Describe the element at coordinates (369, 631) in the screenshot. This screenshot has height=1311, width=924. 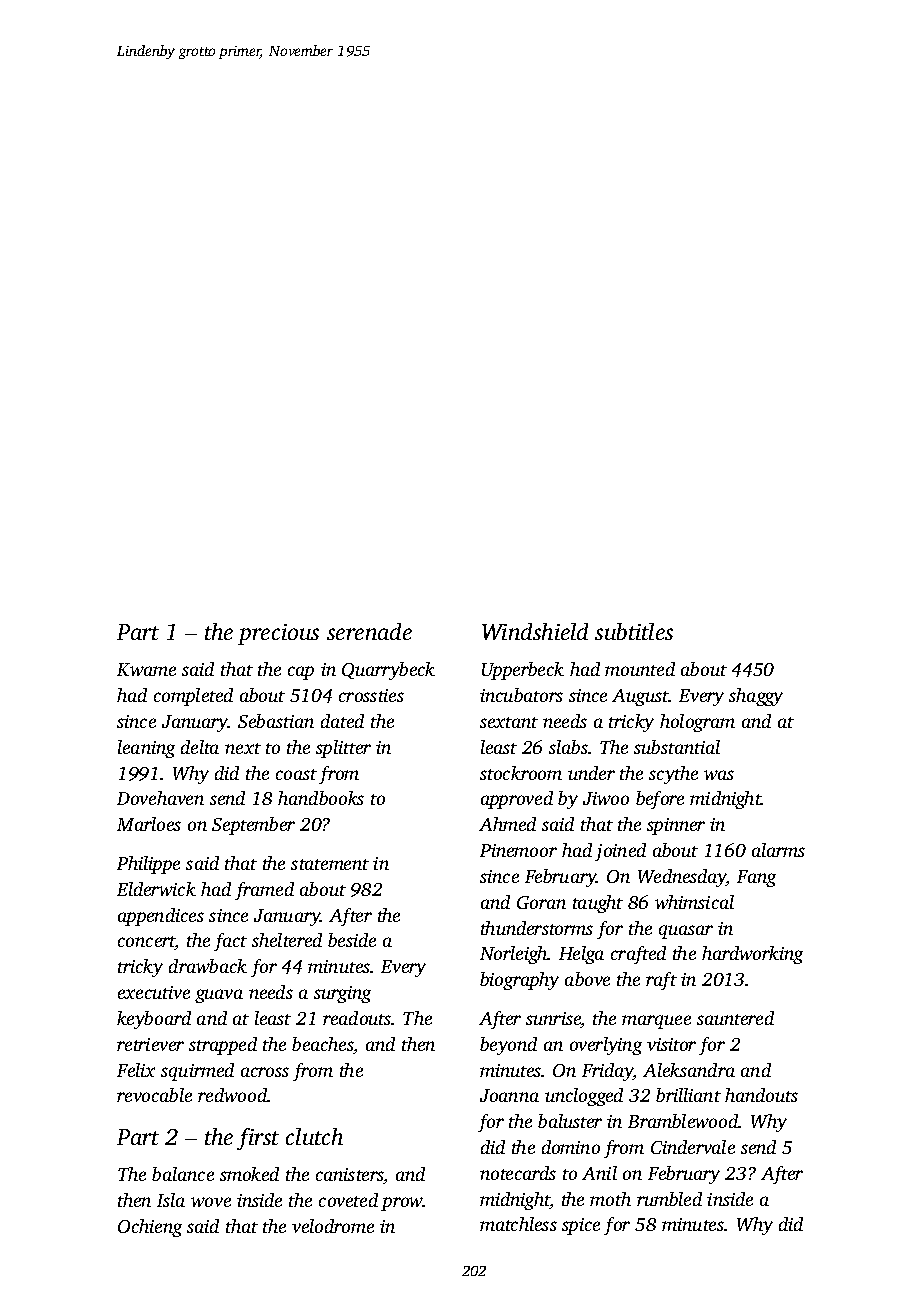
I see `serenade` at that location.
